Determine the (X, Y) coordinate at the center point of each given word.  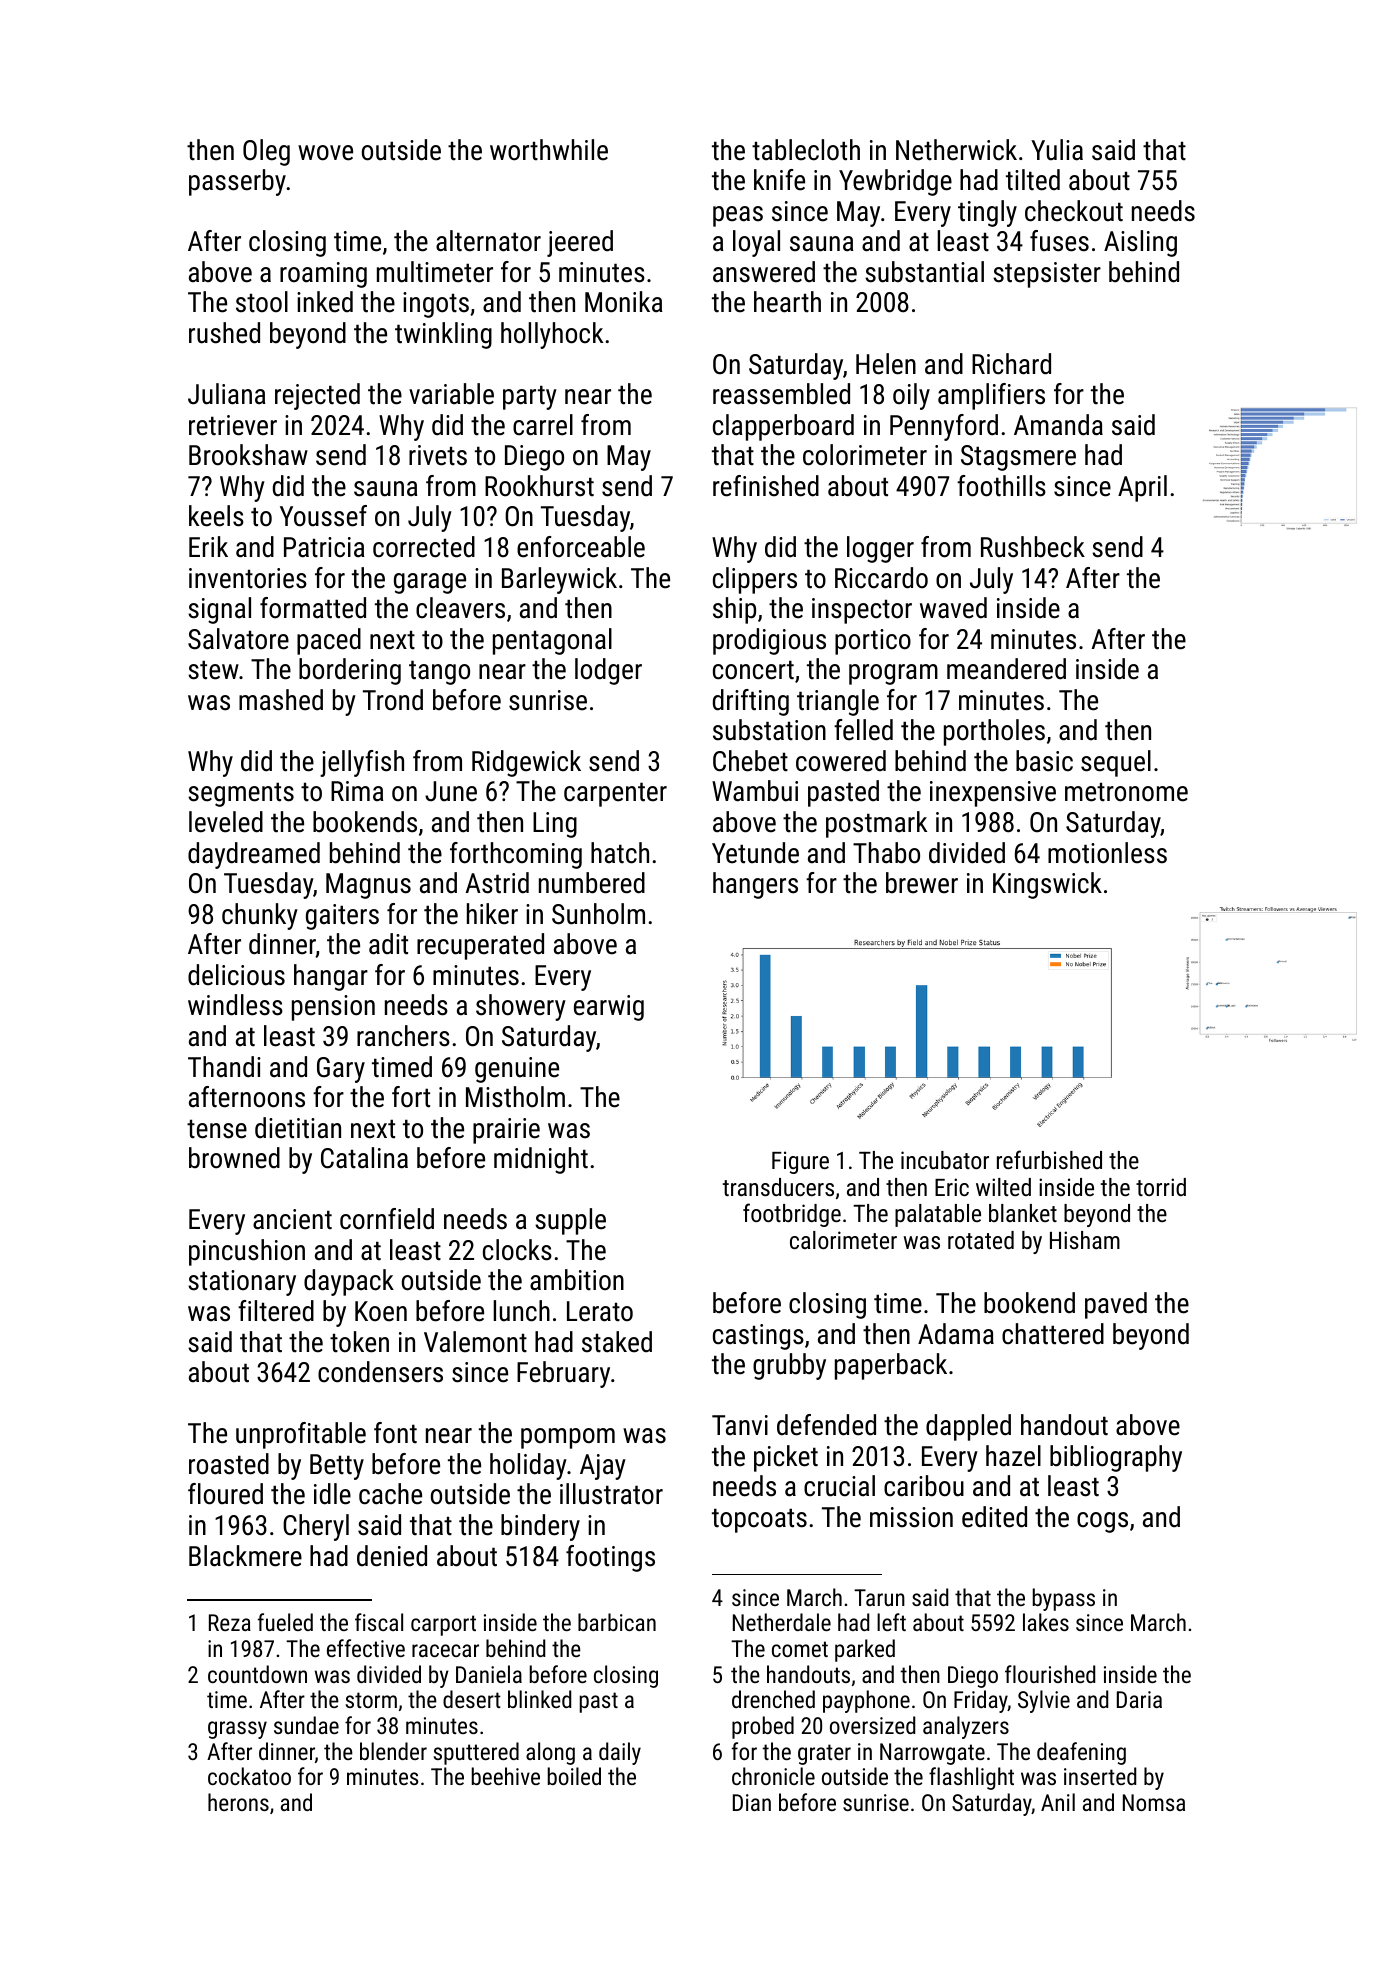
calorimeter (843, 1240)
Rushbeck (1033, 547)
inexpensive (993, 794)
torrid (1161, 1187)
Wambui (755, 791)
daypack (349, 1282)
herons (238, 1802)
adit (388, 944)
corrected (424, 547)
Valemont (475, 1342)
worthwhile (549, 150)
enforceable (581, 547)
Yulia (1057, 150)
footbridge (792, 1215)
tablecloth (806, 150)
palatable (938, 1215)
